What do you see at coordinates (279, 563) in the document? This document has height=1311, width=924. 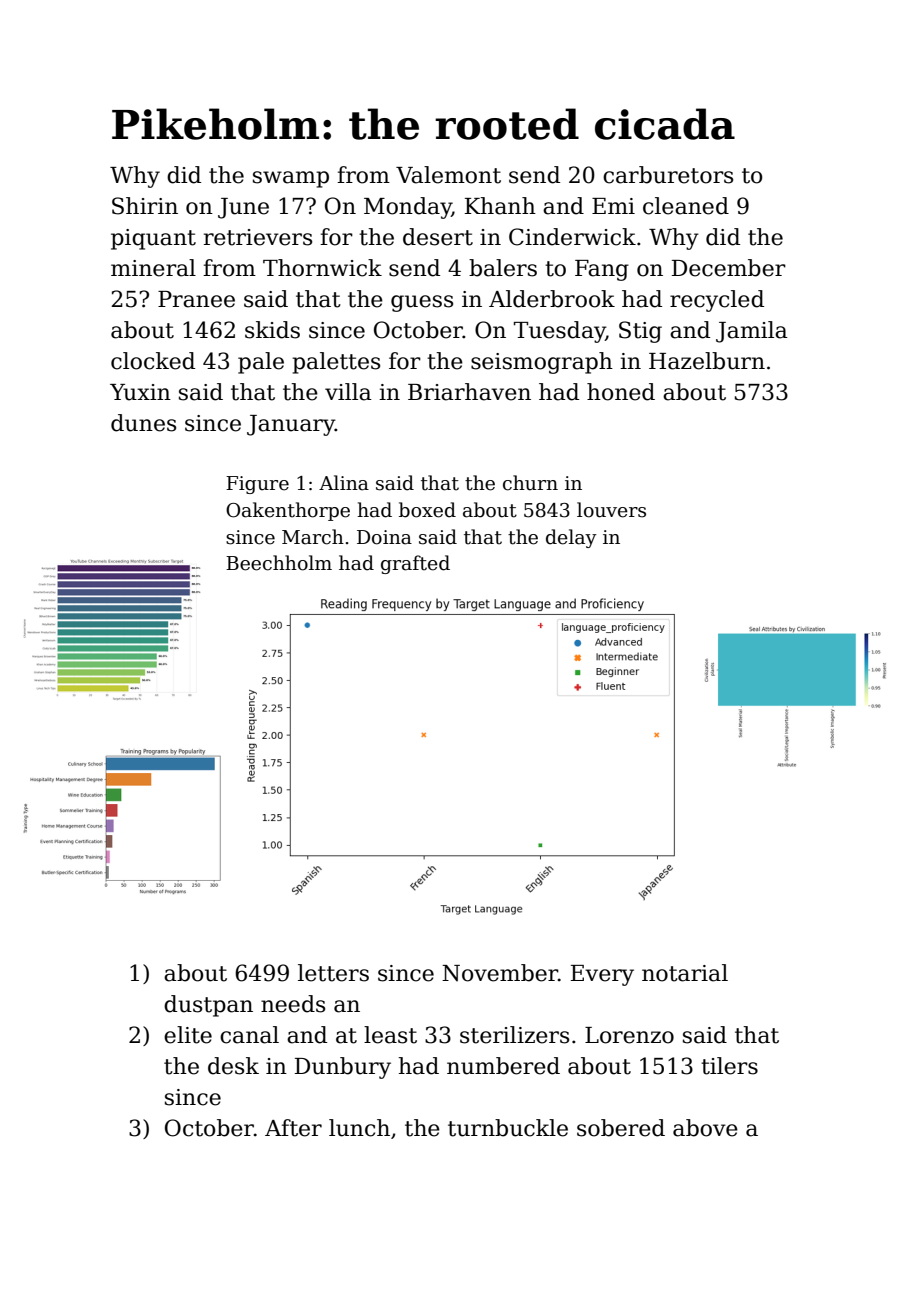 I see `Beechholm` at bounding box center [279, 563].
